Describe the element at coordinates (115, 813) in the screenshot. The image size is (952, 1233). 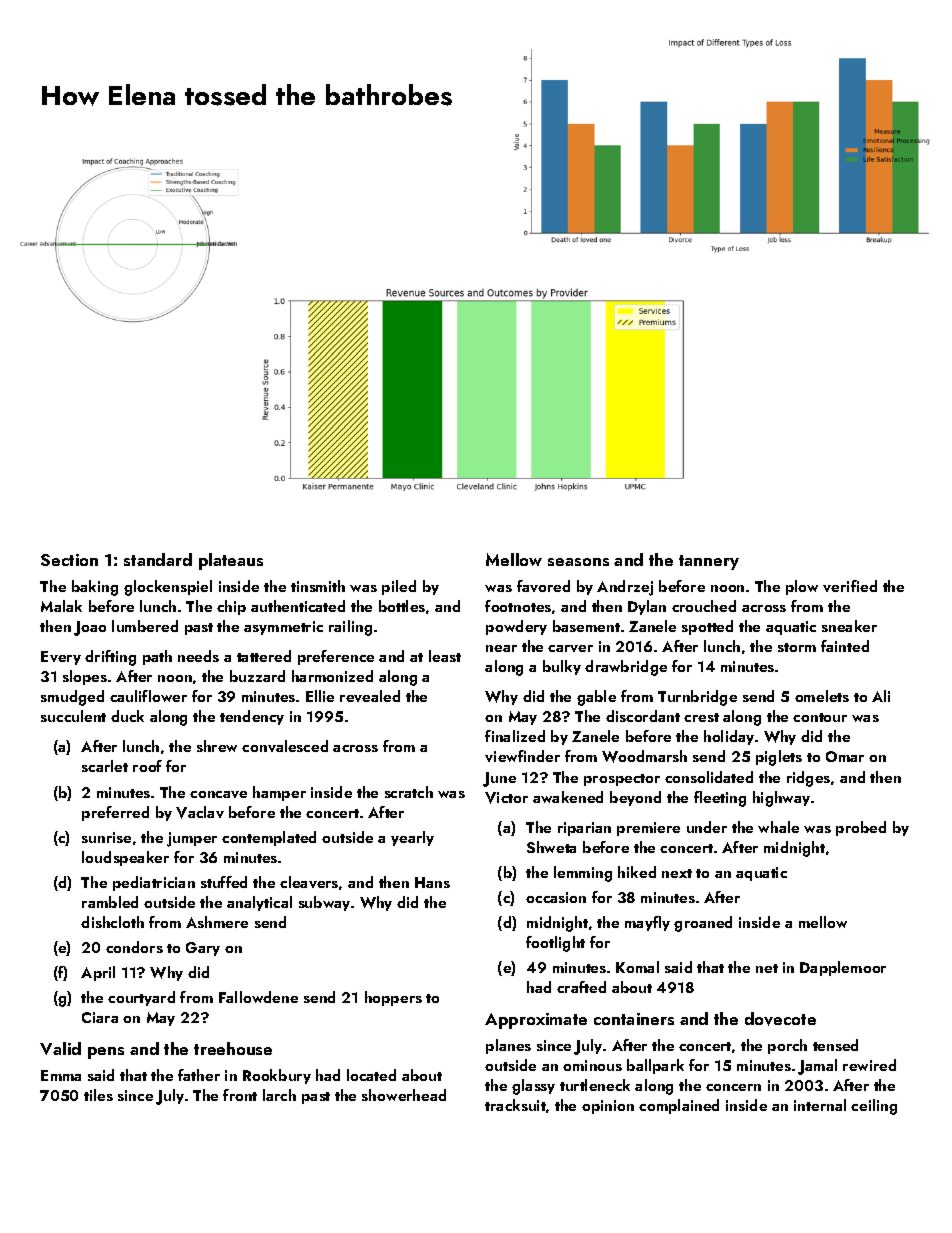
I see `preferred` at that location.
